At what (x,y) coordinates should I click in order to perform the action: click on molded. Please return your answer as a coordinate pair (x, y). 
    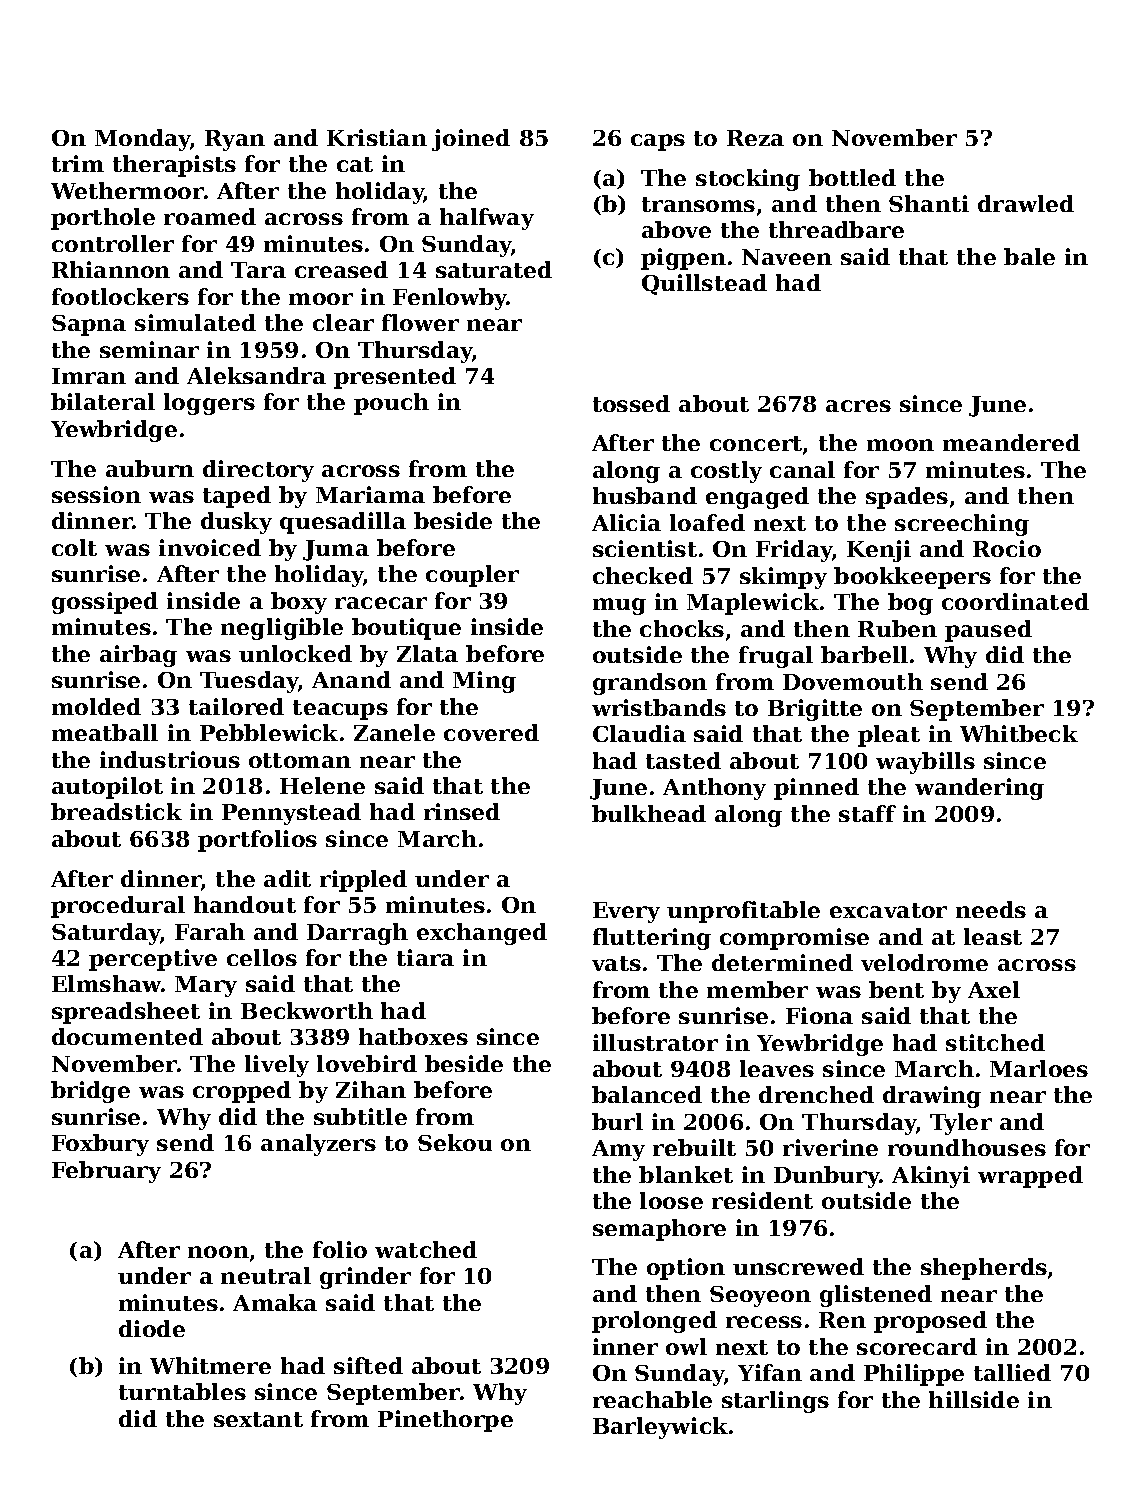
    Looking at the image, I should click on (96, 706).
